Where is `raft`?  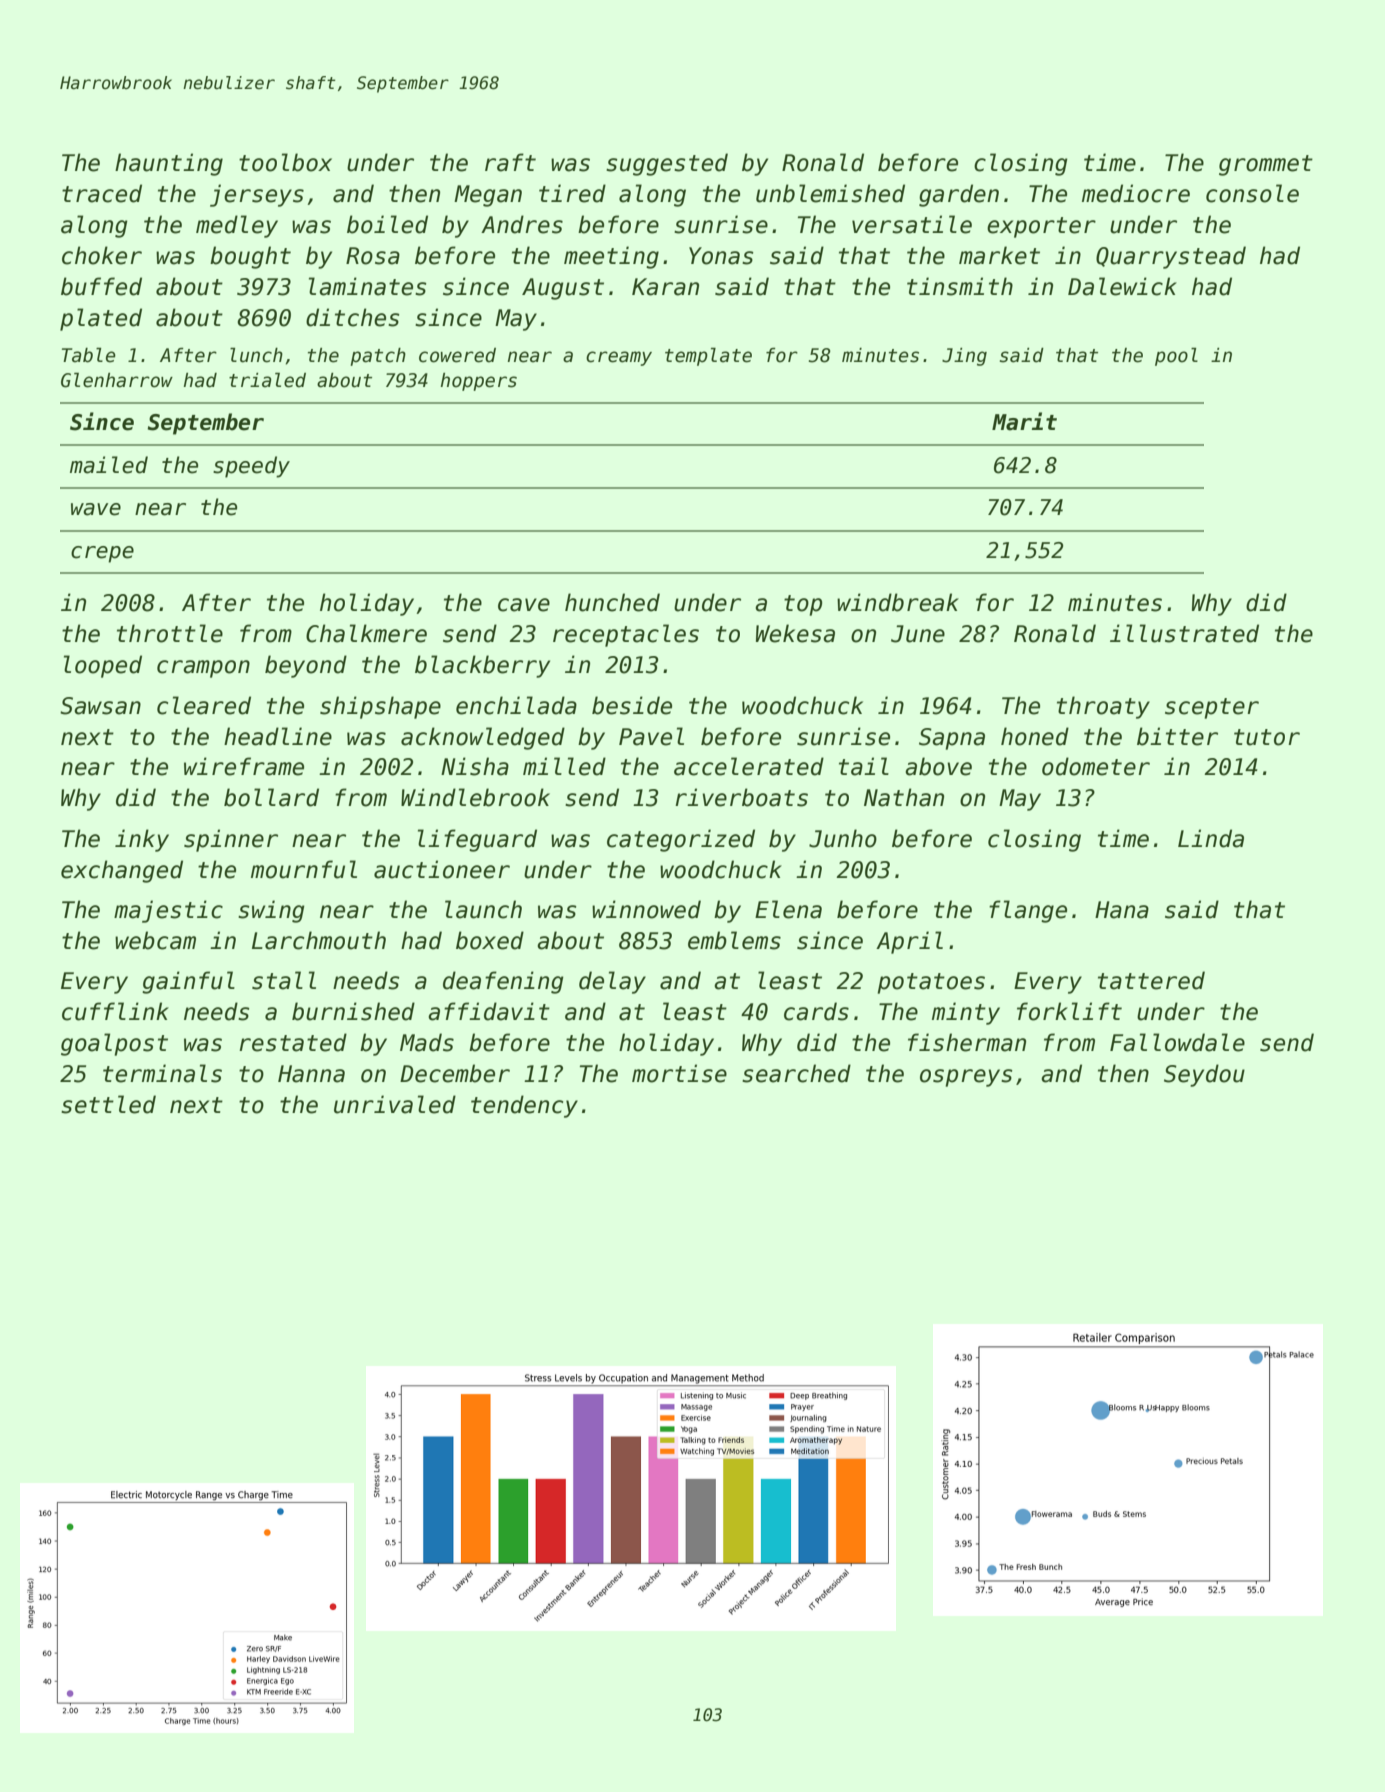 raft is located at coordinates (510, 162).
